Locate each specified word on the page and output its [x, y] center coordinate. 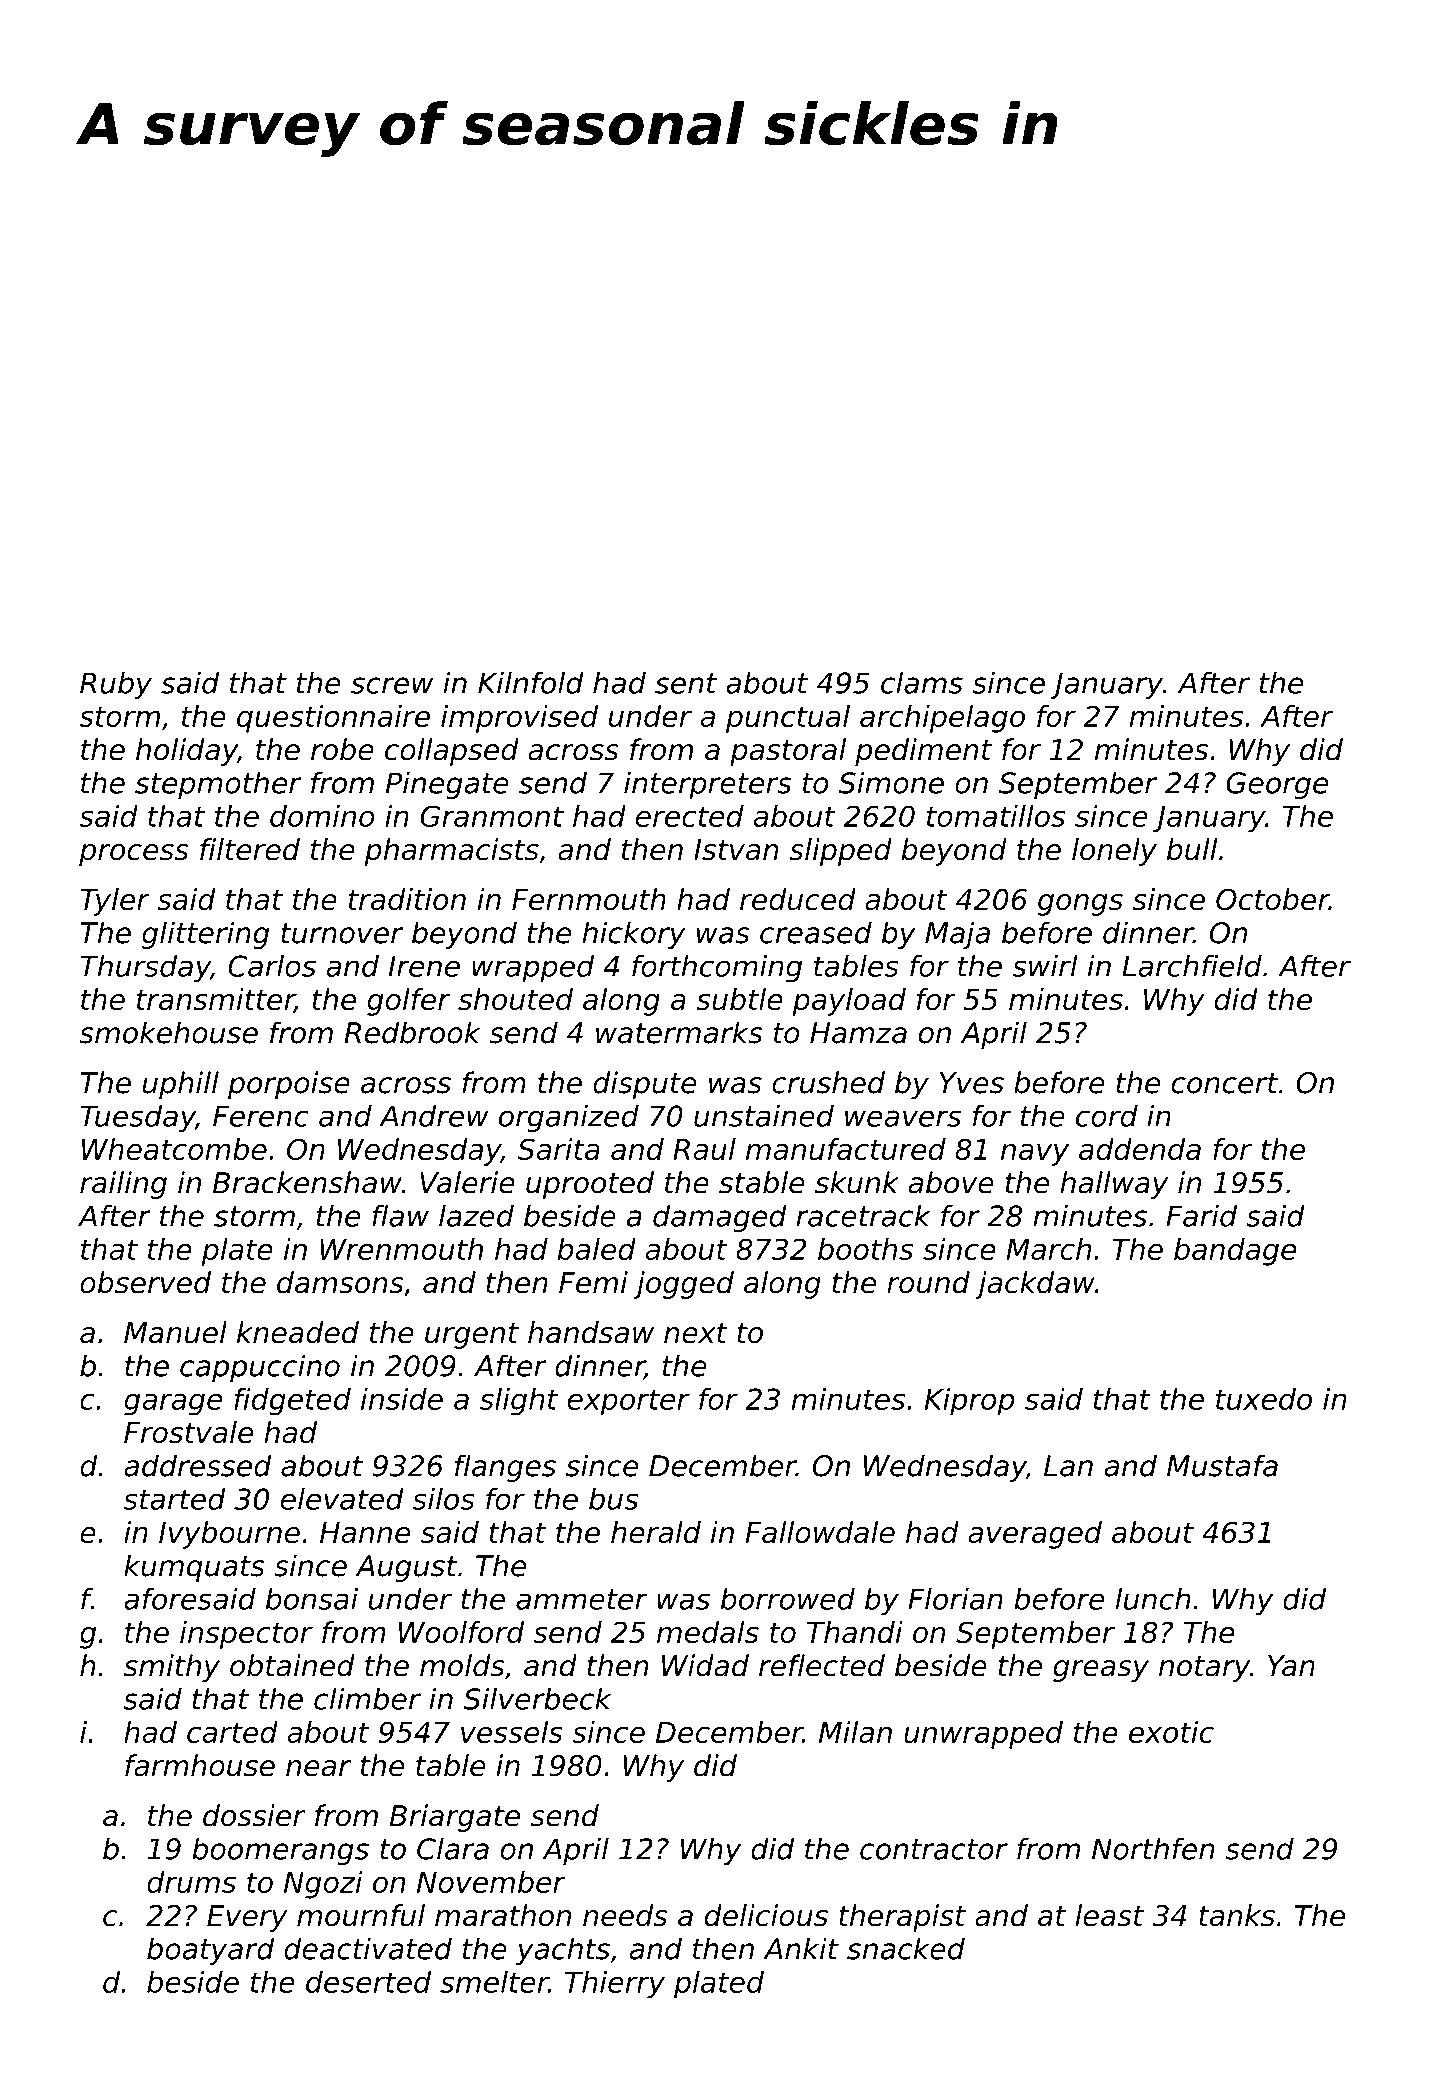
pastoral [788, 752]
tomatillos [996, 816]
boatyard [210, 1951]
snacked [906, 1948]
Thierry [615, 1985]
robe [342, 749]
